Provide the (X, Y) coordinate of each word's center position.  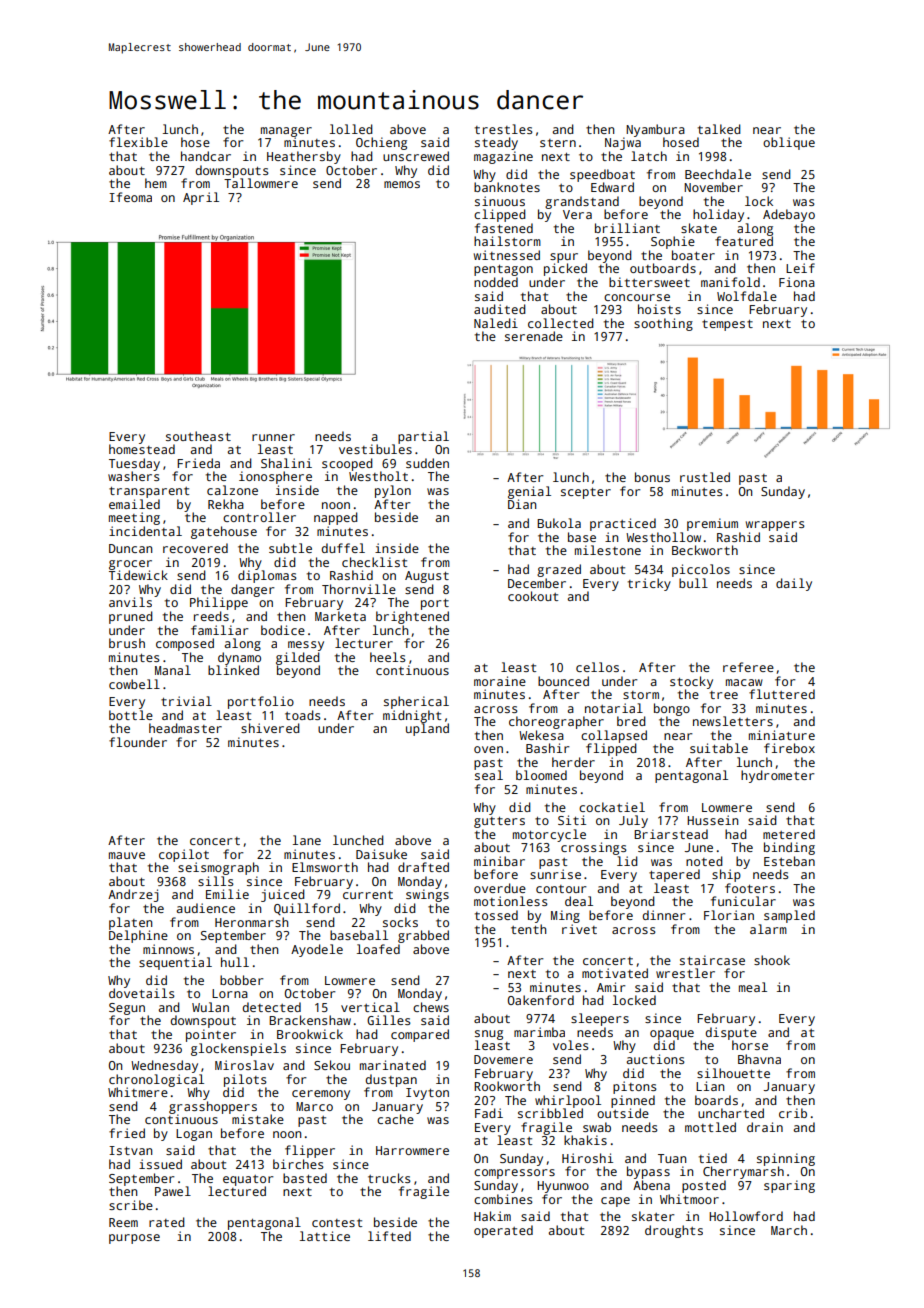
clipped (500, 215)
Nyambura (655, 130)
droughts (674, 1231)
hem (156, 183)
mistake (258, 1119)
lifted (389, 1236)
